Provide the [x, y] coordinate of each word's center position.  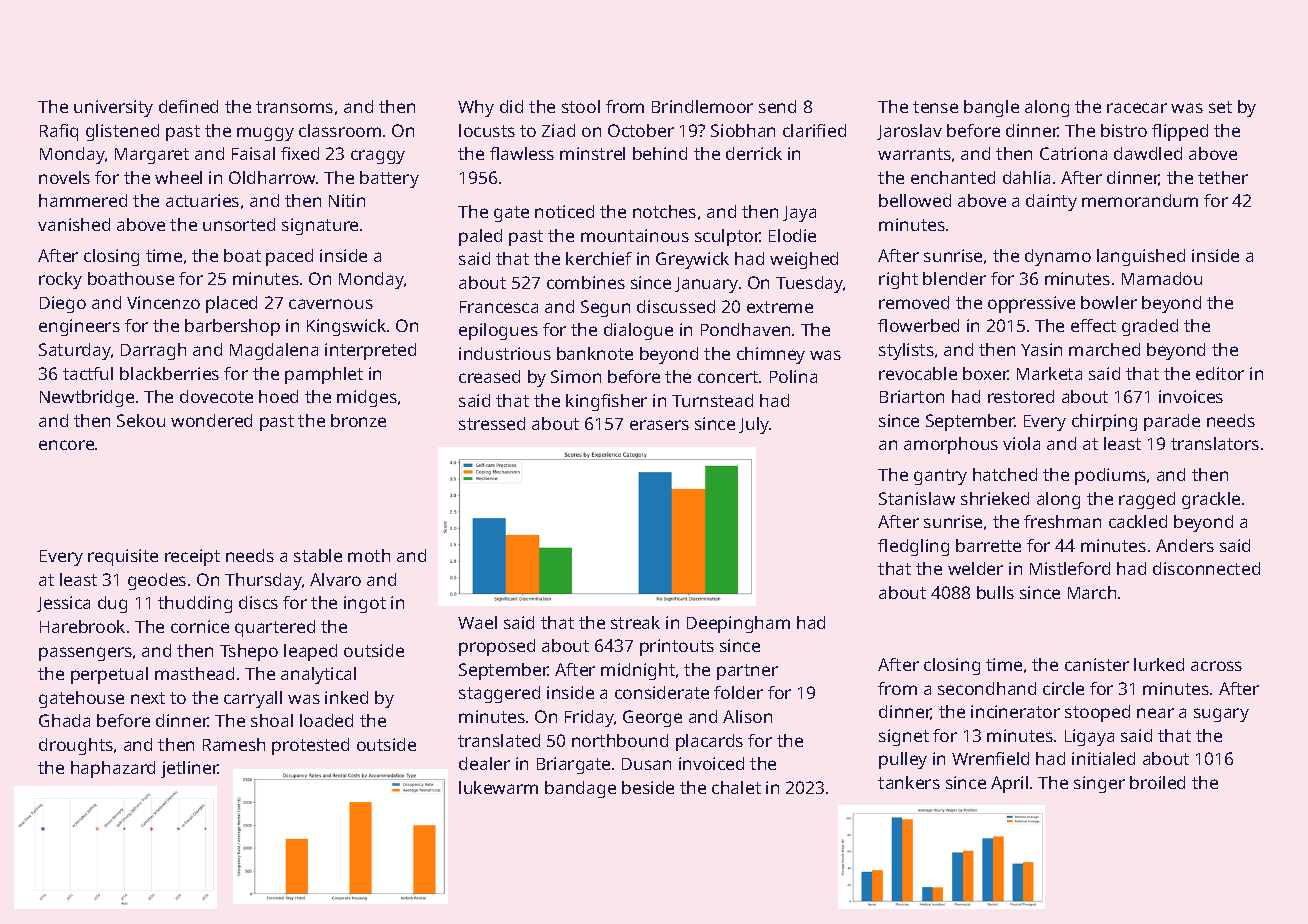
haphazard [113, 769]
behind [660, 153]
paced [289, 257]
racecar [1137, 108]
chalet [736, 787]
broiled [1157, 782]
